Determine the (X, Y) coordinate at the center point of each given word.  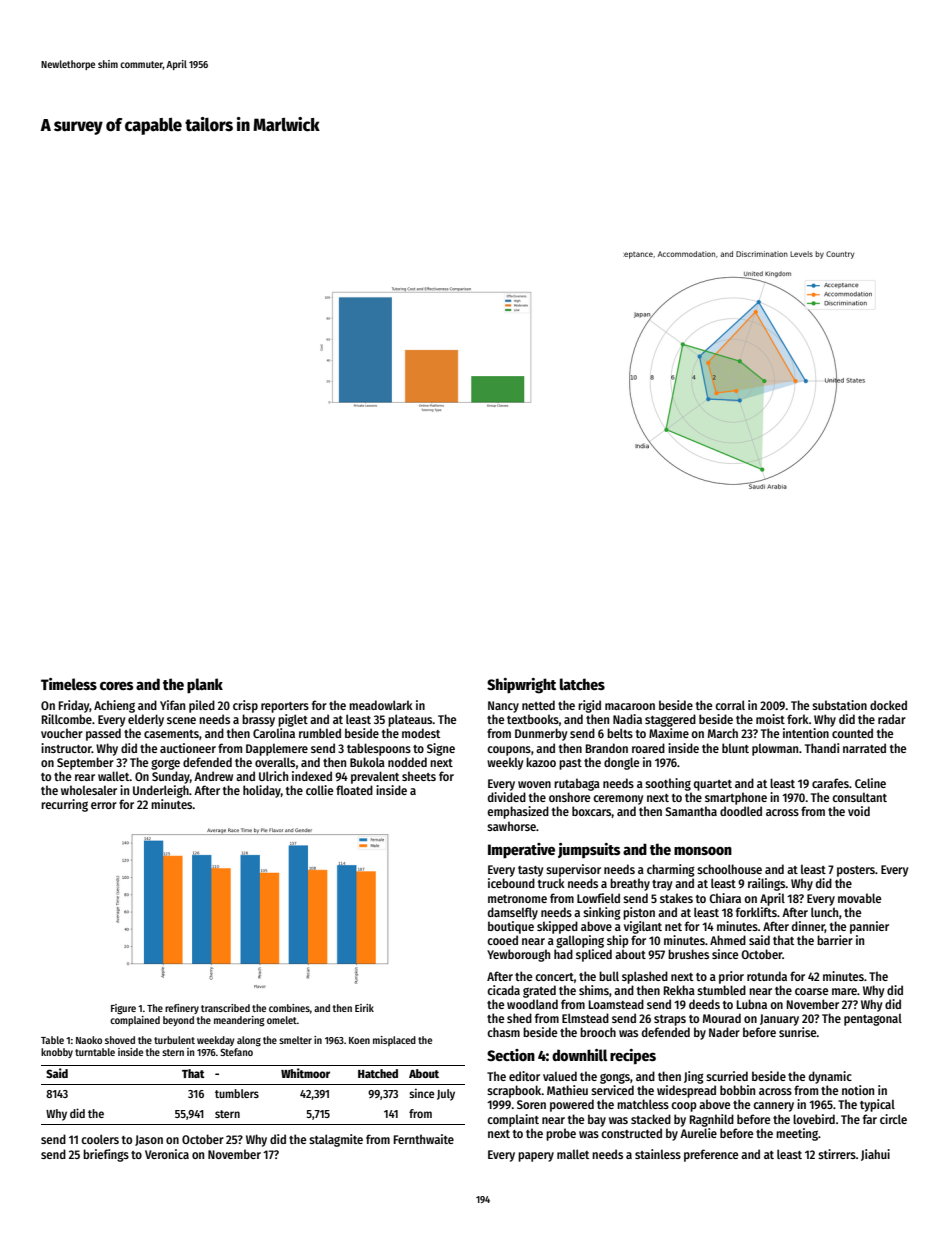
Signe (441, 749)
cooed (502, 940)
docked (888, 705)
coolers (100, 1139)
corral (730, 705)
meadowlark (381, 705)
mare (844, 991)
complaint (513, 1120)
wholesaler (89, 790)
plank (205, 686)
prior (731, 977)
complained (135, 1021)
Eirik (364, 1008)
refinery (182, 1009)
